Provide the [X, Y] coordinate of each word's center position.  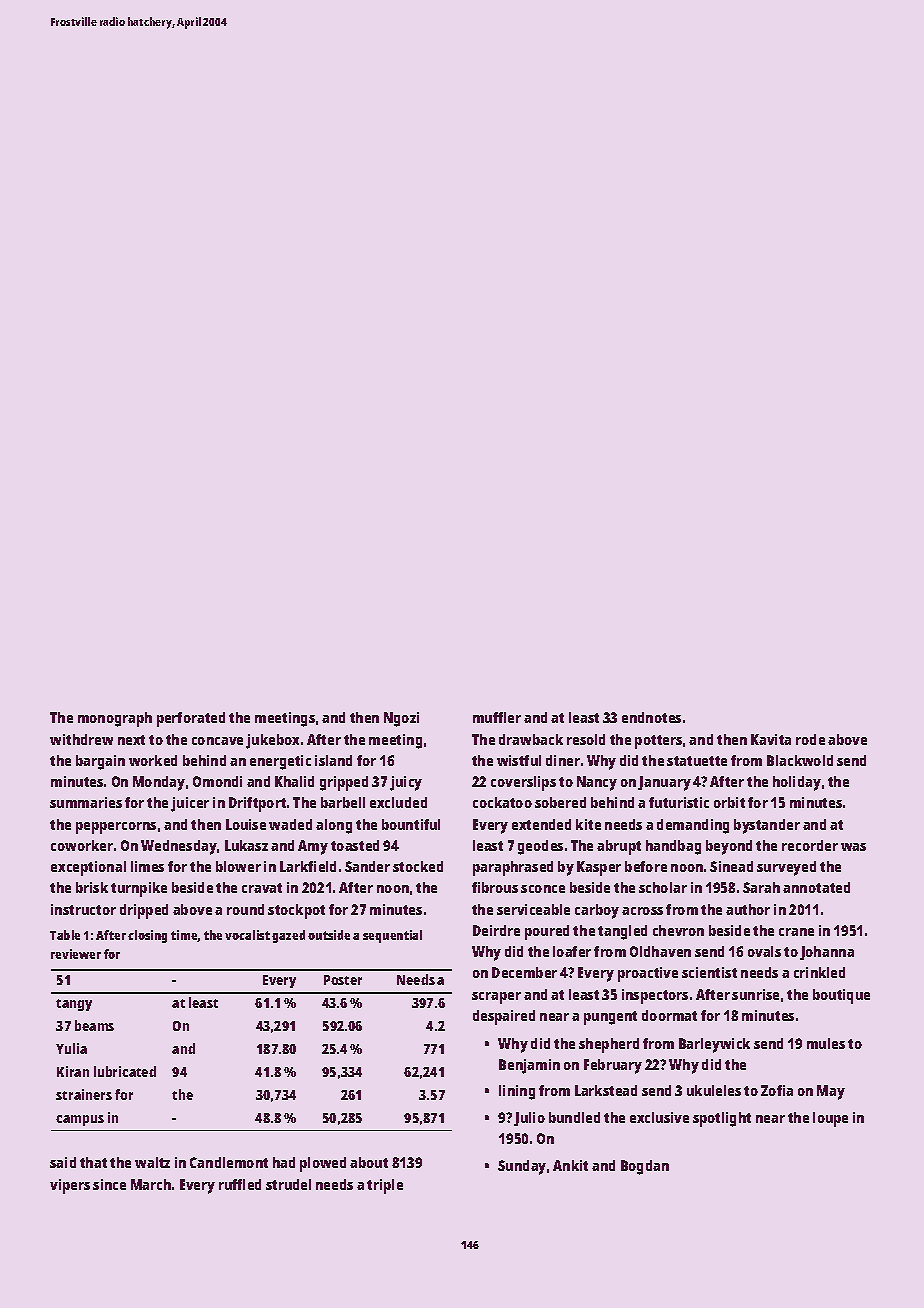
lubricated [125, 1071]
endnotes [651, 717]
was [853, 847]
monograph [115, 719]
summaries [86, 802]
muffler [497, 717]
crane [796, 932]
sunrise [755, 994]
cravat [262, 888]
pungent [610, 1018]
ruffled [240, 1184]
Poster [343, 980]
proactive [648, 974]
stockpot [296, 911]
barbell [343, 802]
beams [94, 1025]
